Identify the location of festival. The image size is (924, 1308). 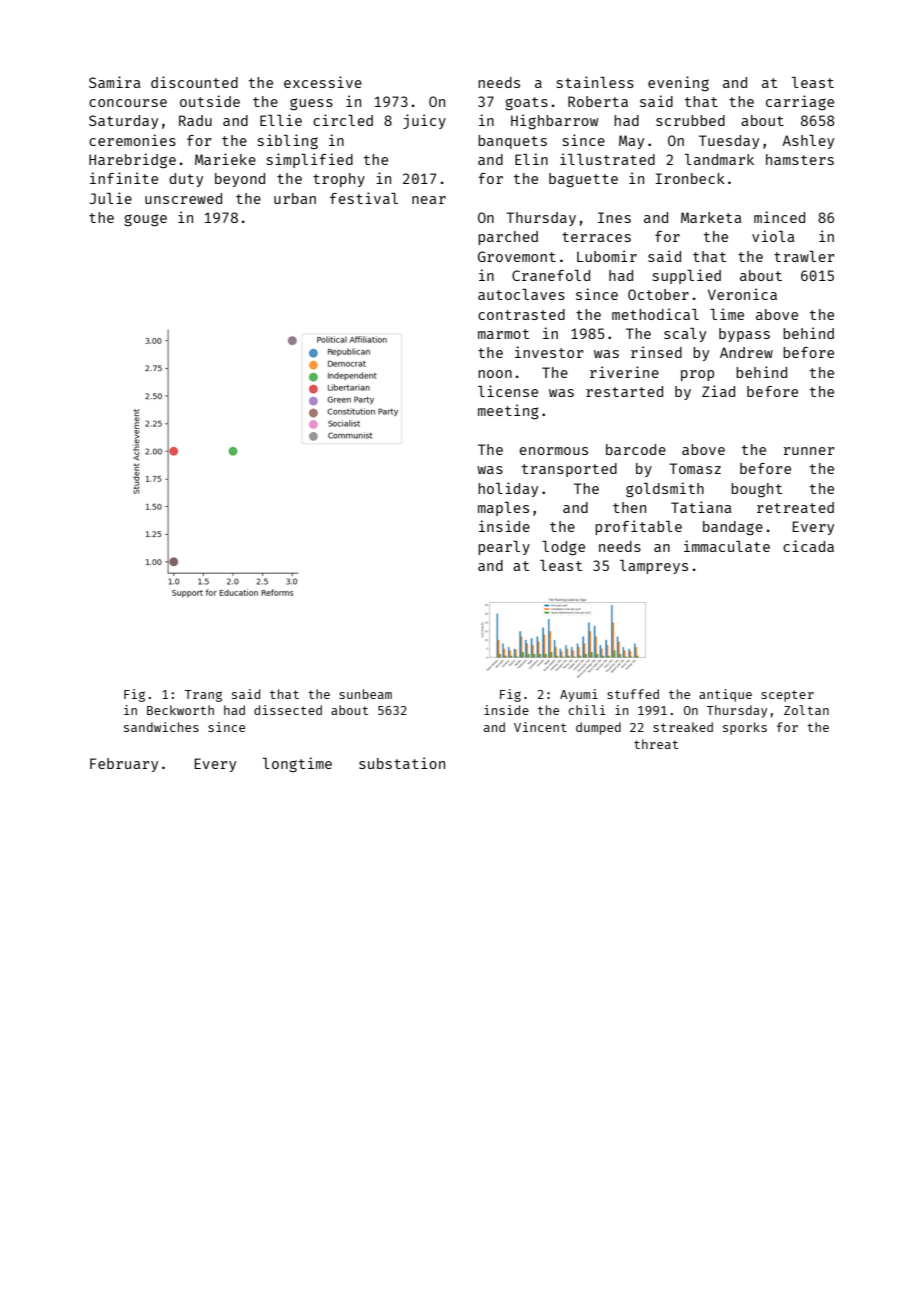
(364, 198).
